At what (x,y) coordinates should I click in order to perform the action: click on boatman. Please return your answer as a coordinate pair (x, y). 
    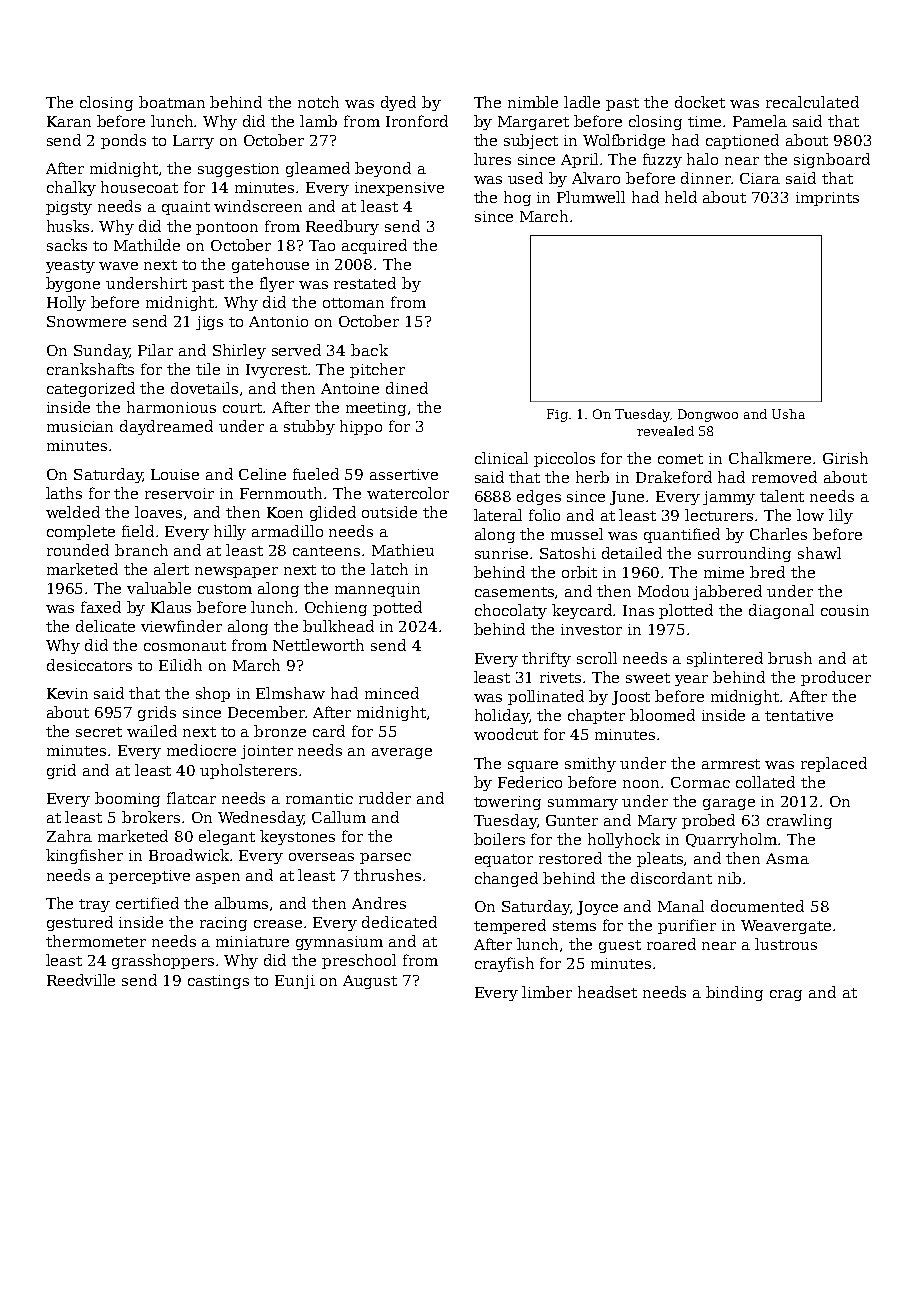
    Looking at the image, I should click on (172, 102).
